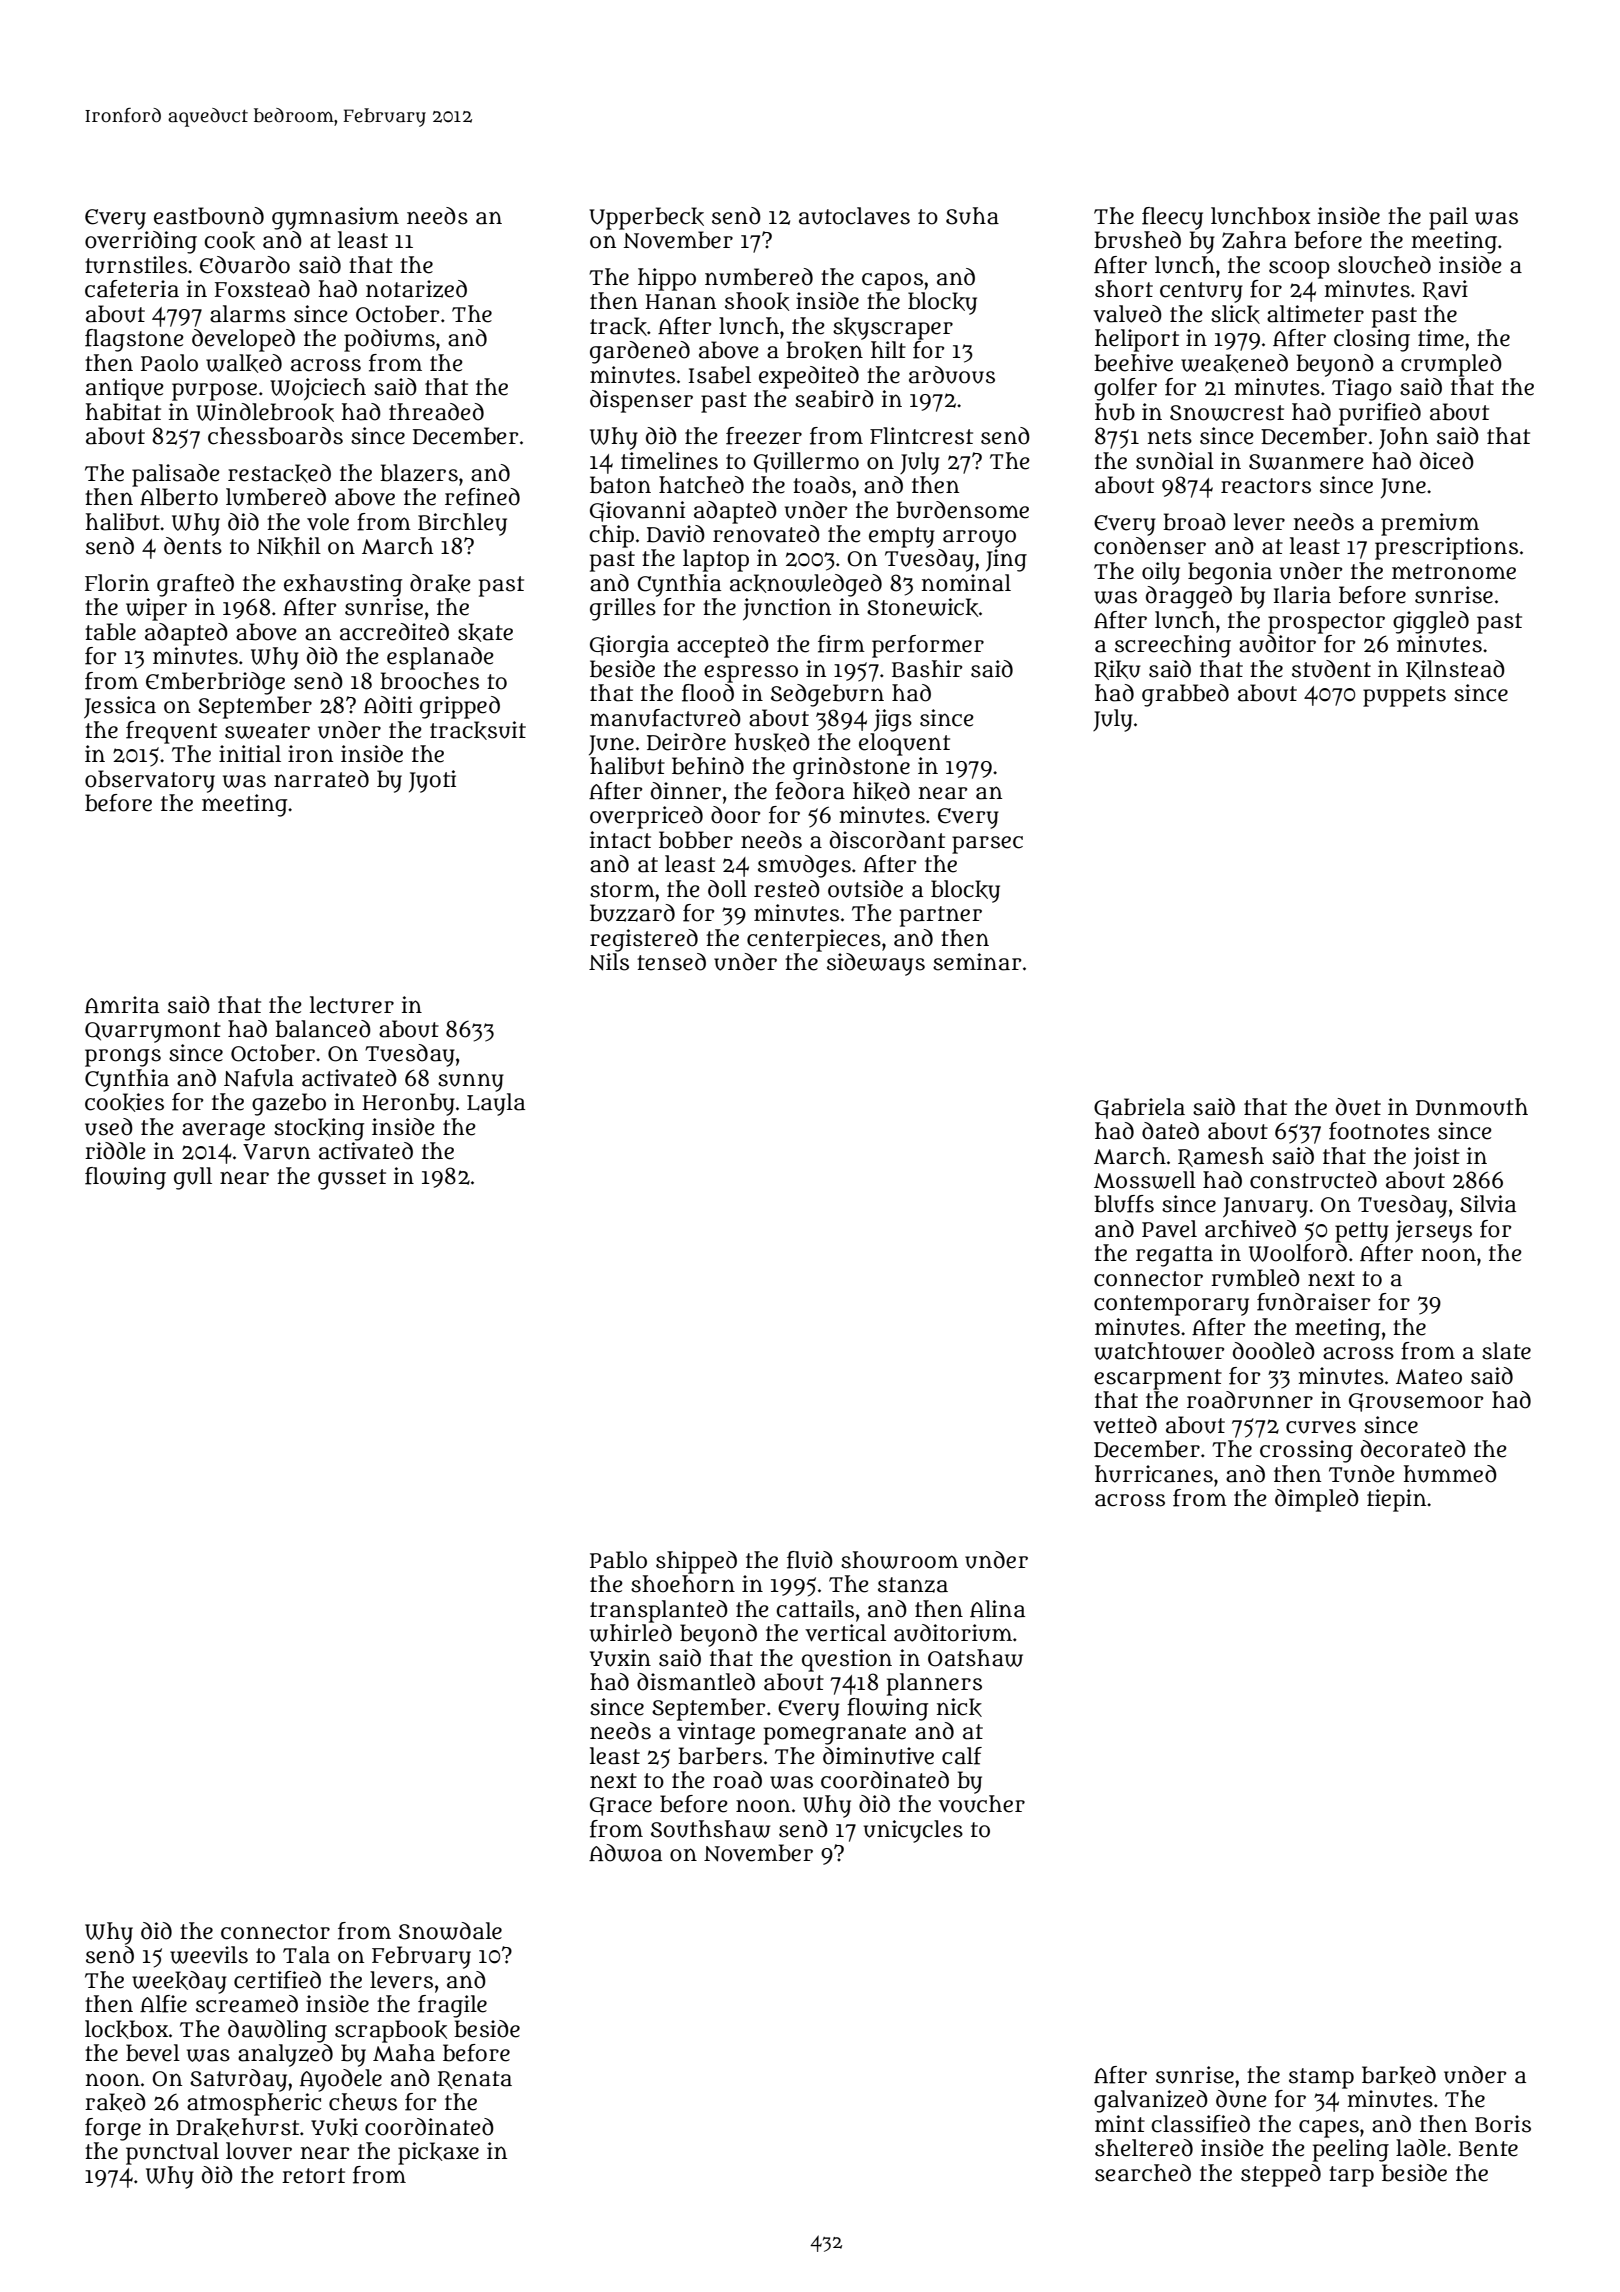 This screenshot has height=2292, width=1620. I want to click on searched, so click(1143, 2173).
